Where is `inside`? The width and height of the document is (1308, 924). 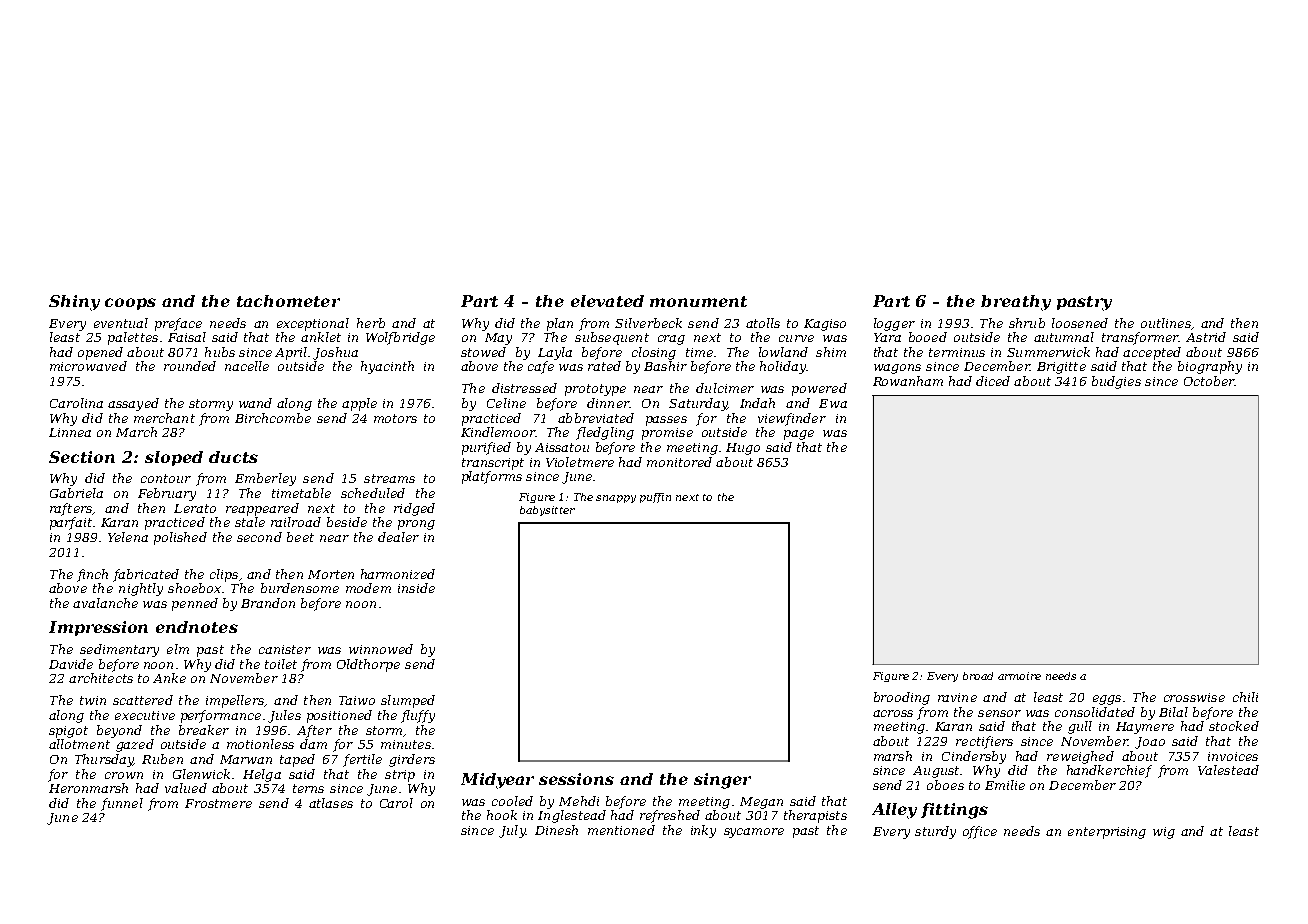 inside is located at coordinates (416, 588).
